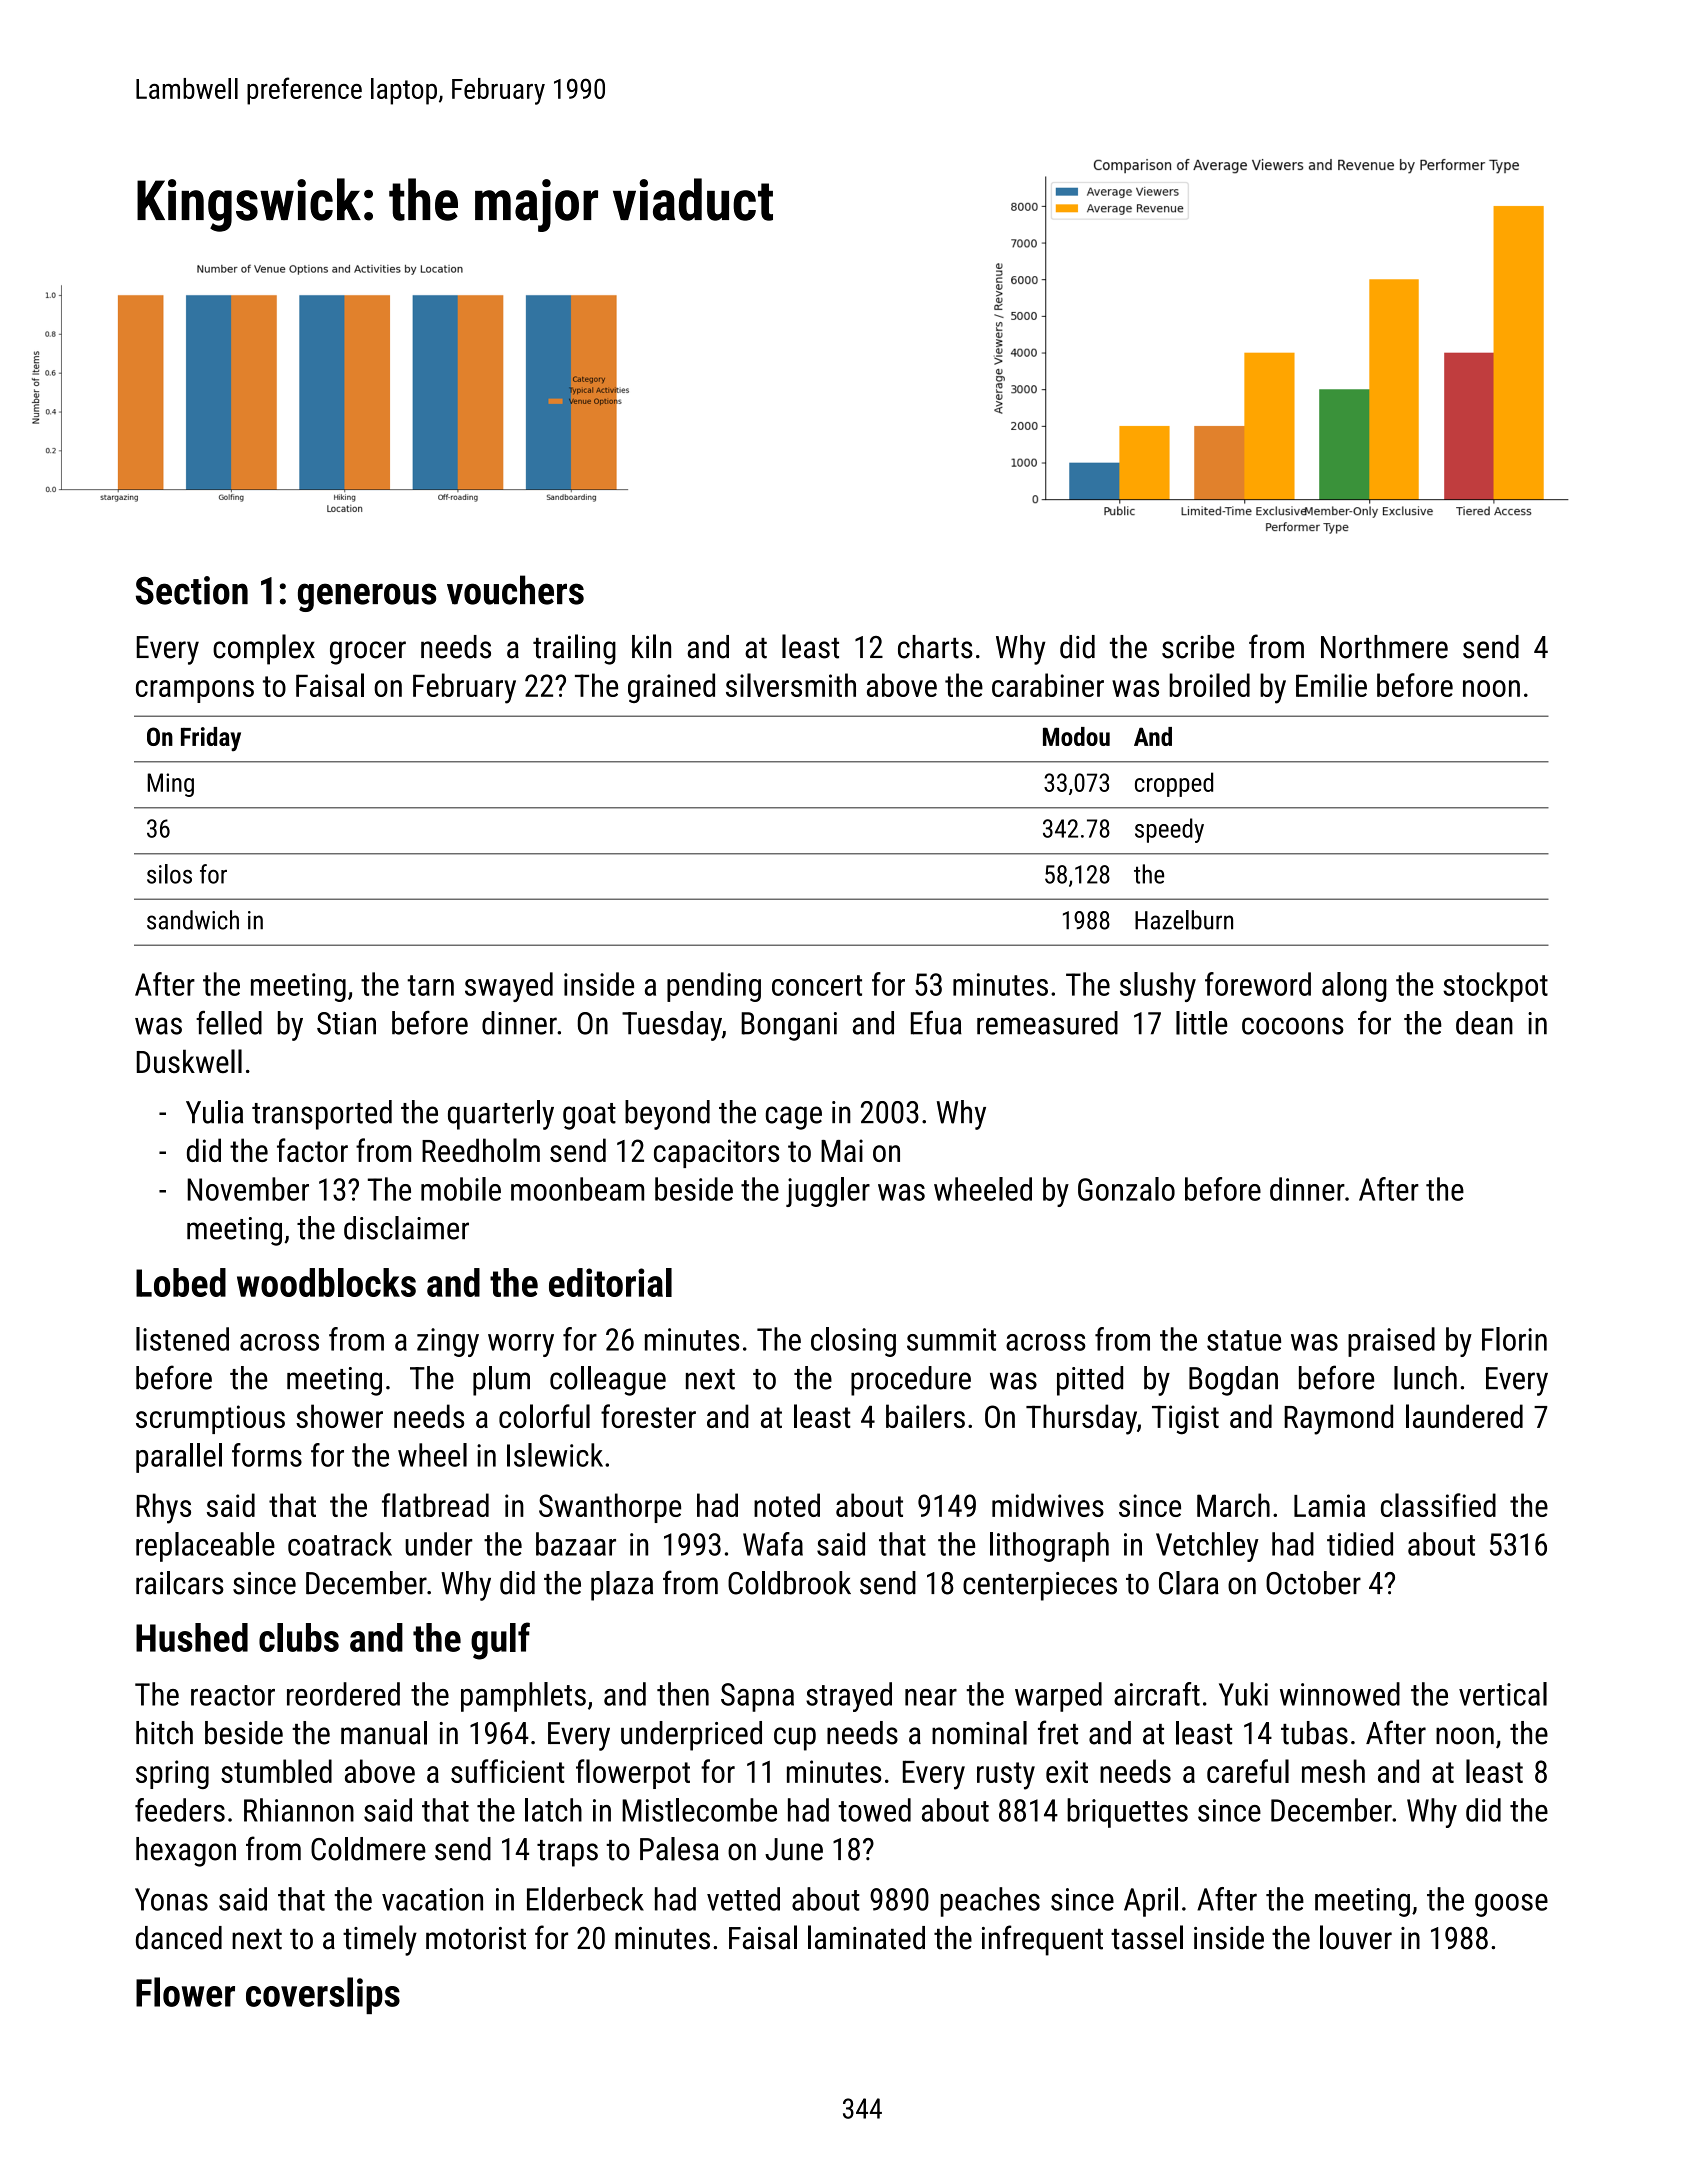 This screenshot has width=1683, height=2178. I want to click on generous, so click(367, 597).
